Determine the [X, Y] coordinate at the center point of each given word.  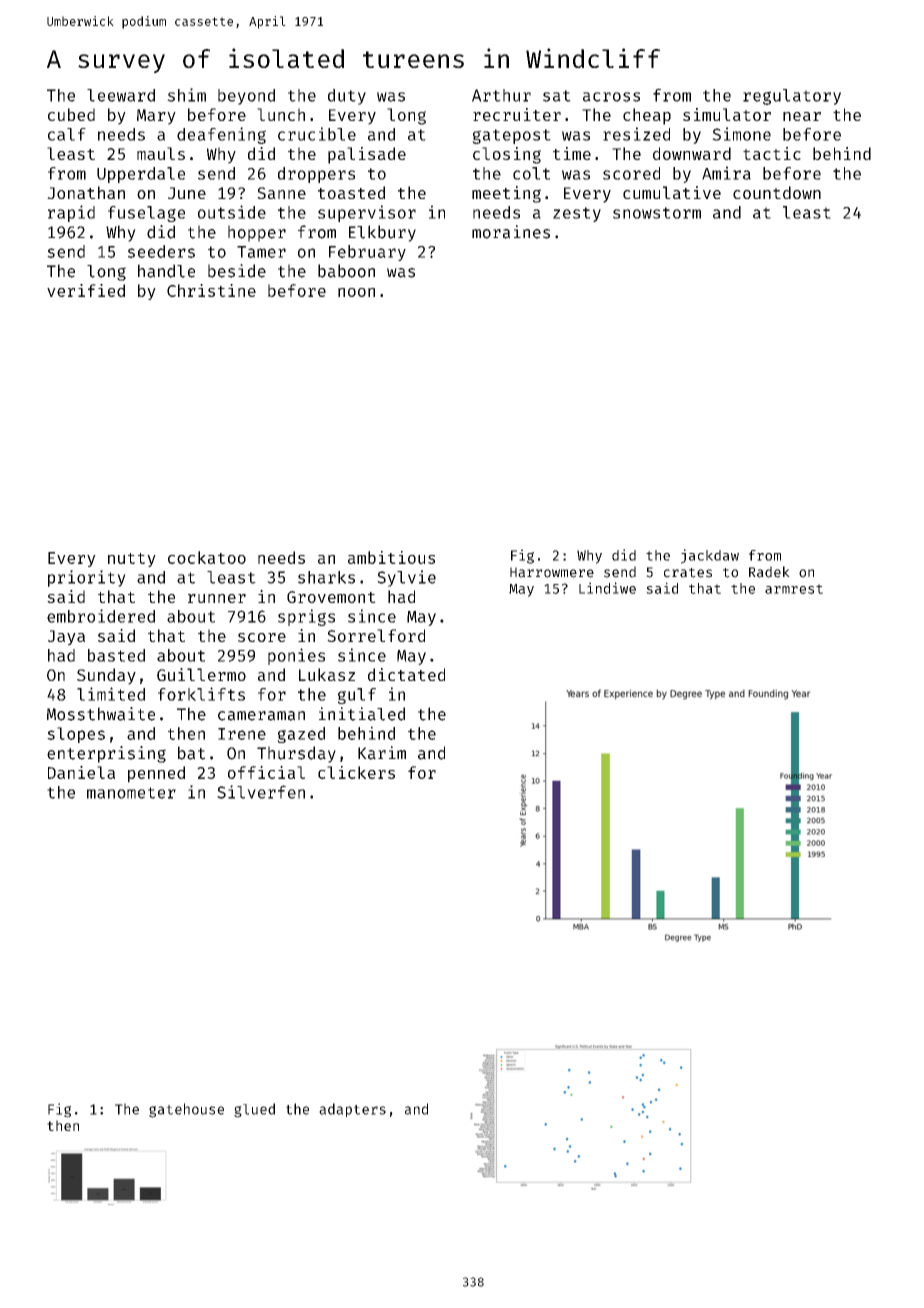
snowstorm [657, 213]
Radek [769, 572]
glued [254, 1110]
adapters [352, 1110]
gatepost [511, 136]
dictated [406, 674]
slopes [76, 735]
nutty [132, 560]
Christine [211, 290]
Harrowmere [552, 572]
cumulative [672, 192]
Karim [382, 753]
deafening [221, 135]
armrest [794, 589]
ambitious [391, 557]
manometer [131, 793]
